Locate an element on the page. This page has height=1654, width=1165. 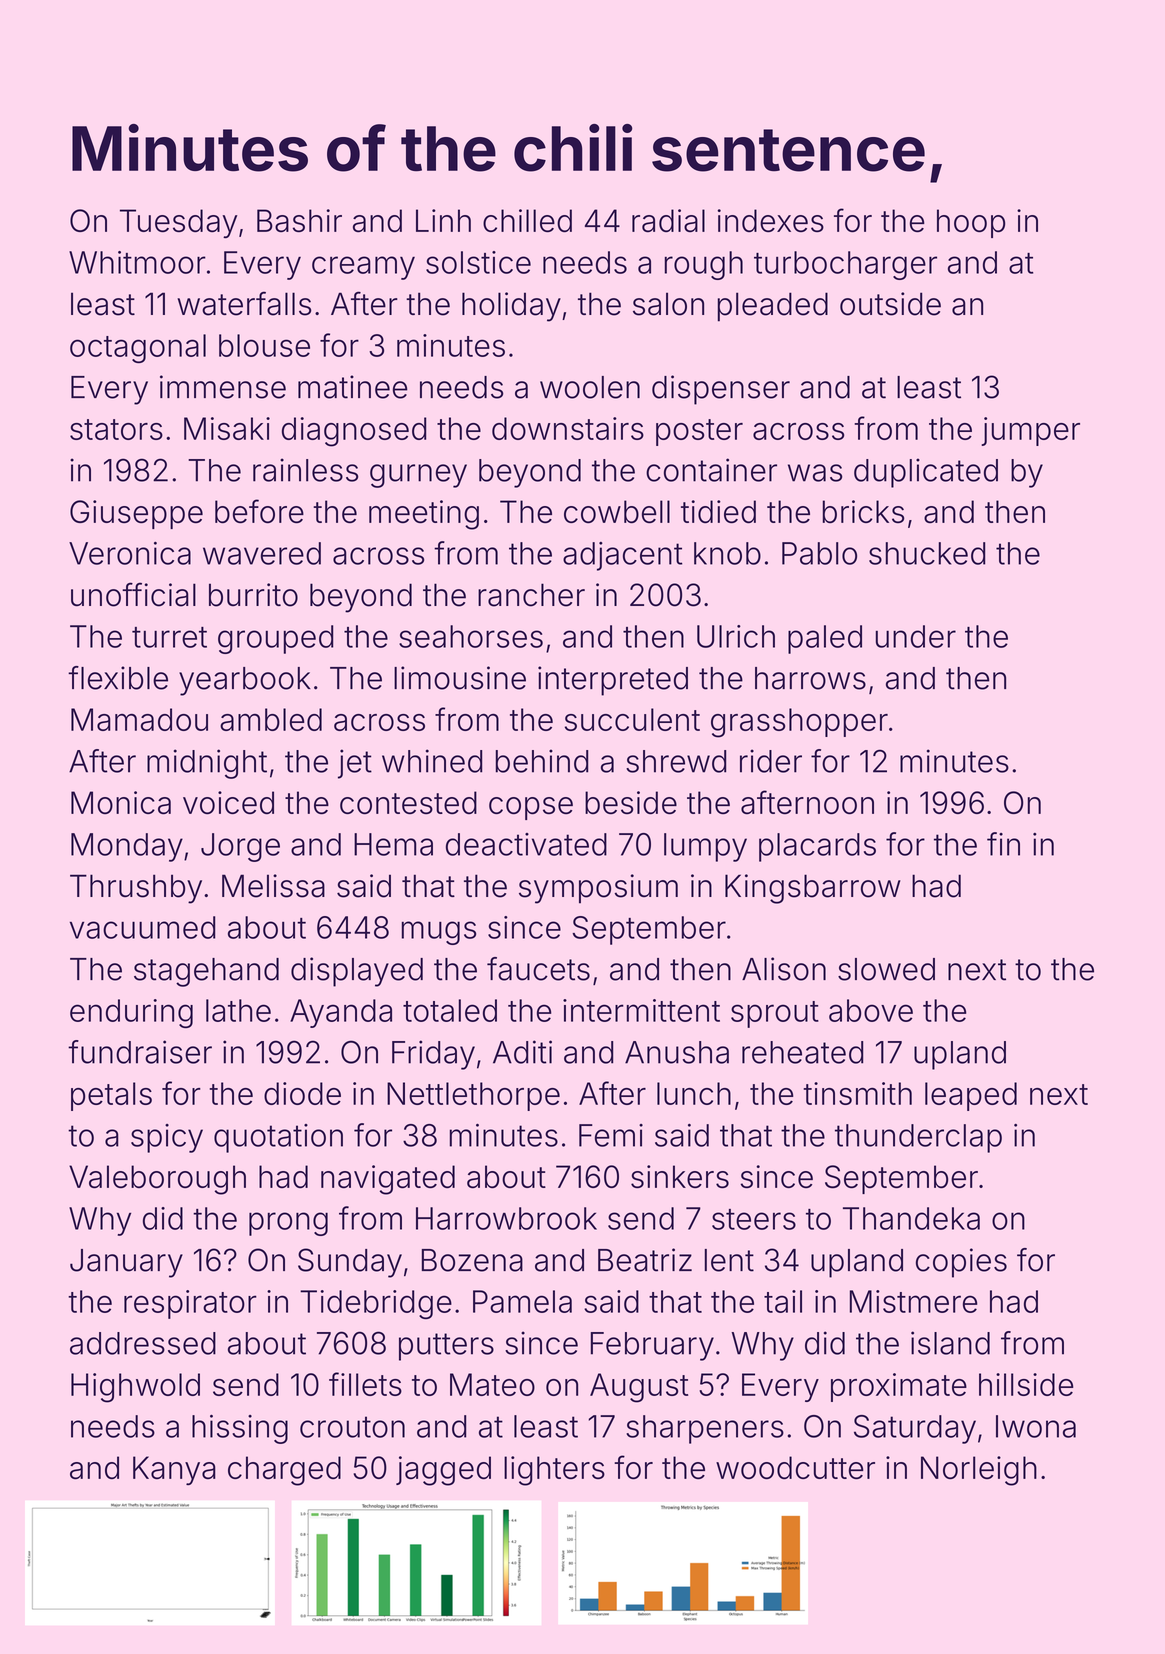
Nettlethorpe is located at coordinates (473, 1096).
